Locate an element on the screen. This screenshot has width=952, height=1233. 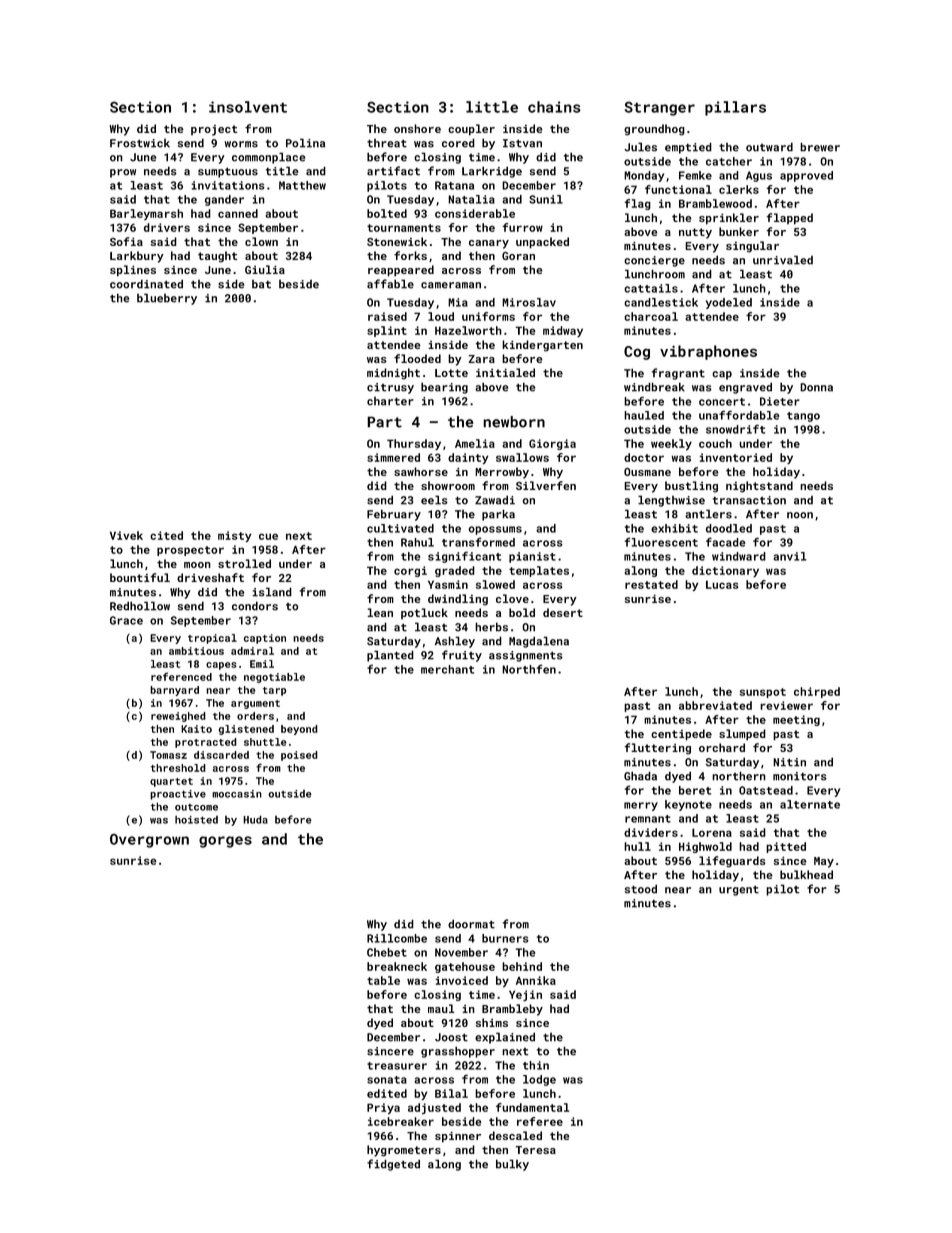
Grace is located at coordinates (126, 620).
